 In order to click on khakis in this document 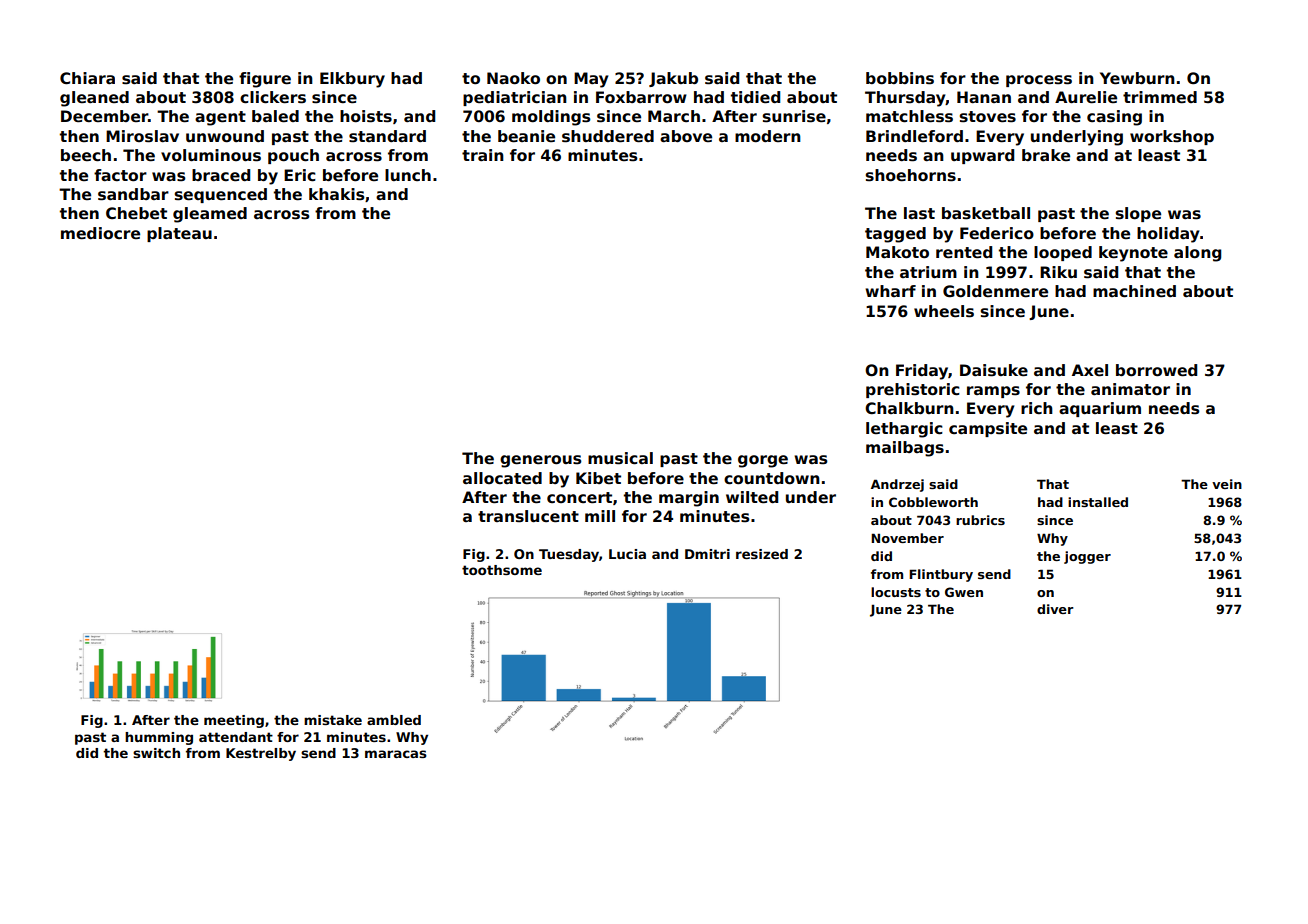, I will do `click(336, 194)`.
